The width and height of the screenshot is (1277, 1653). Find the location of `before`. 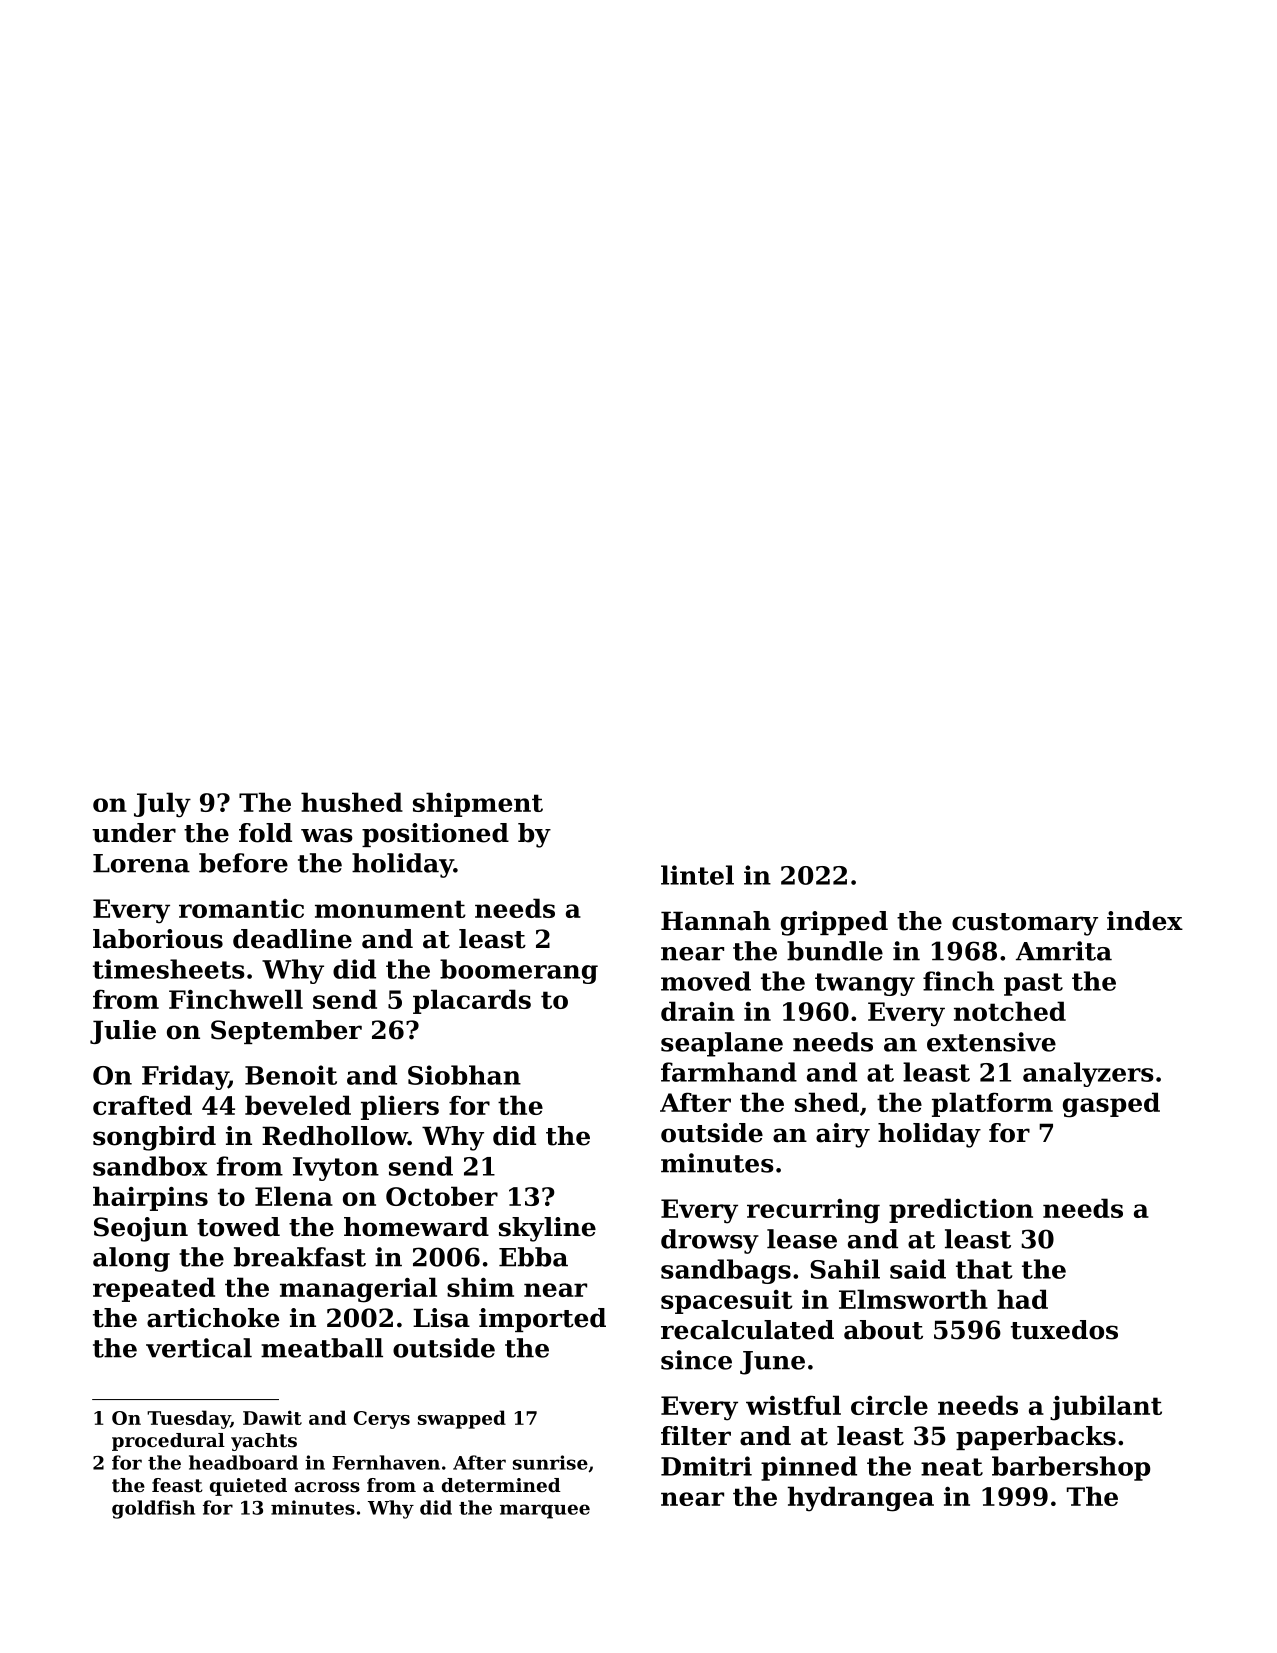

before is located at coordinates (243, 863).
